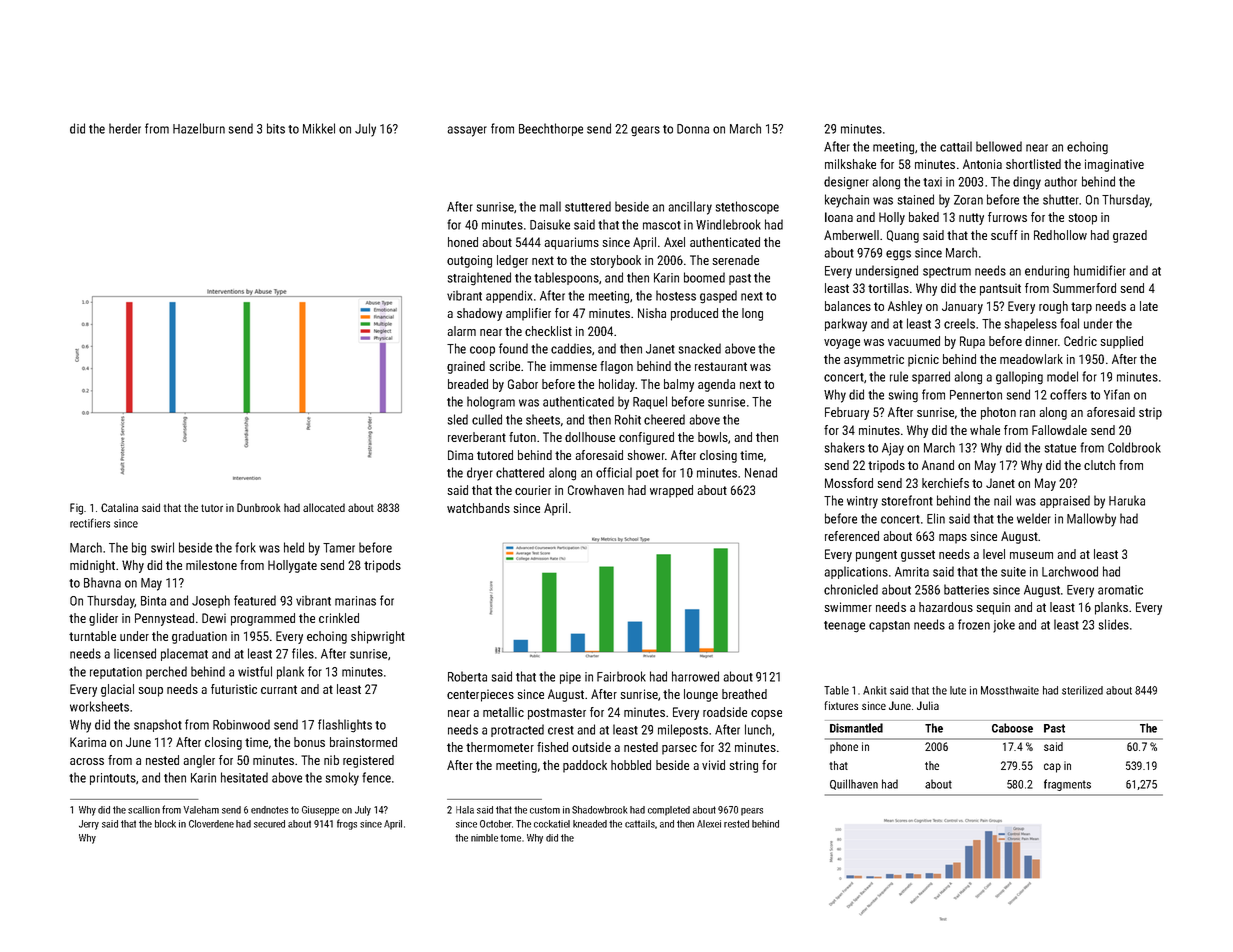 Image resolution: width=1233 pixels, height=952 pixels. I want to click on honed, so click(463, 242).
